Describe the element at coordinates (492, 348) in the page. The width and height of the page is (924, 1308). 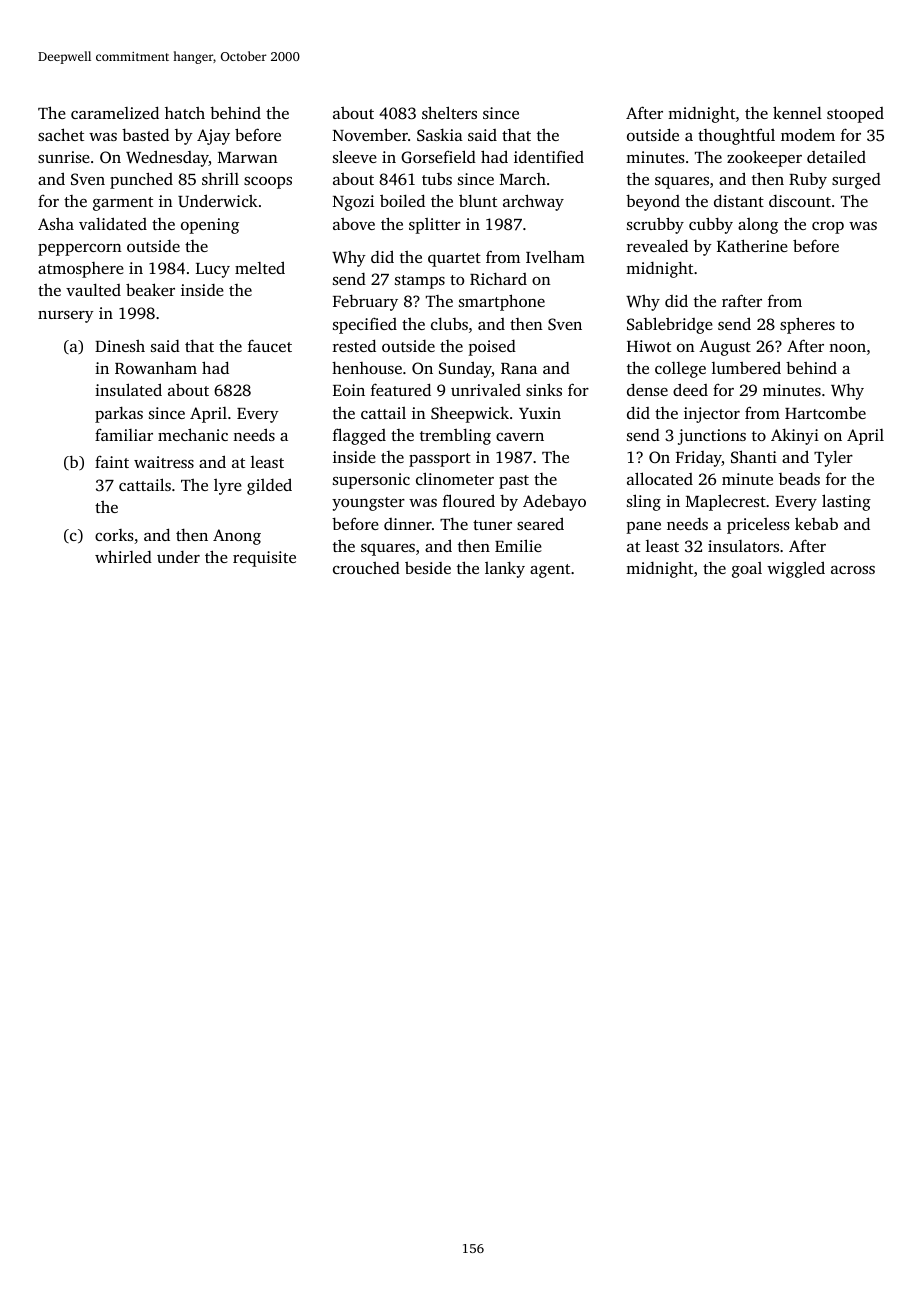
I see `poised` at that location.
